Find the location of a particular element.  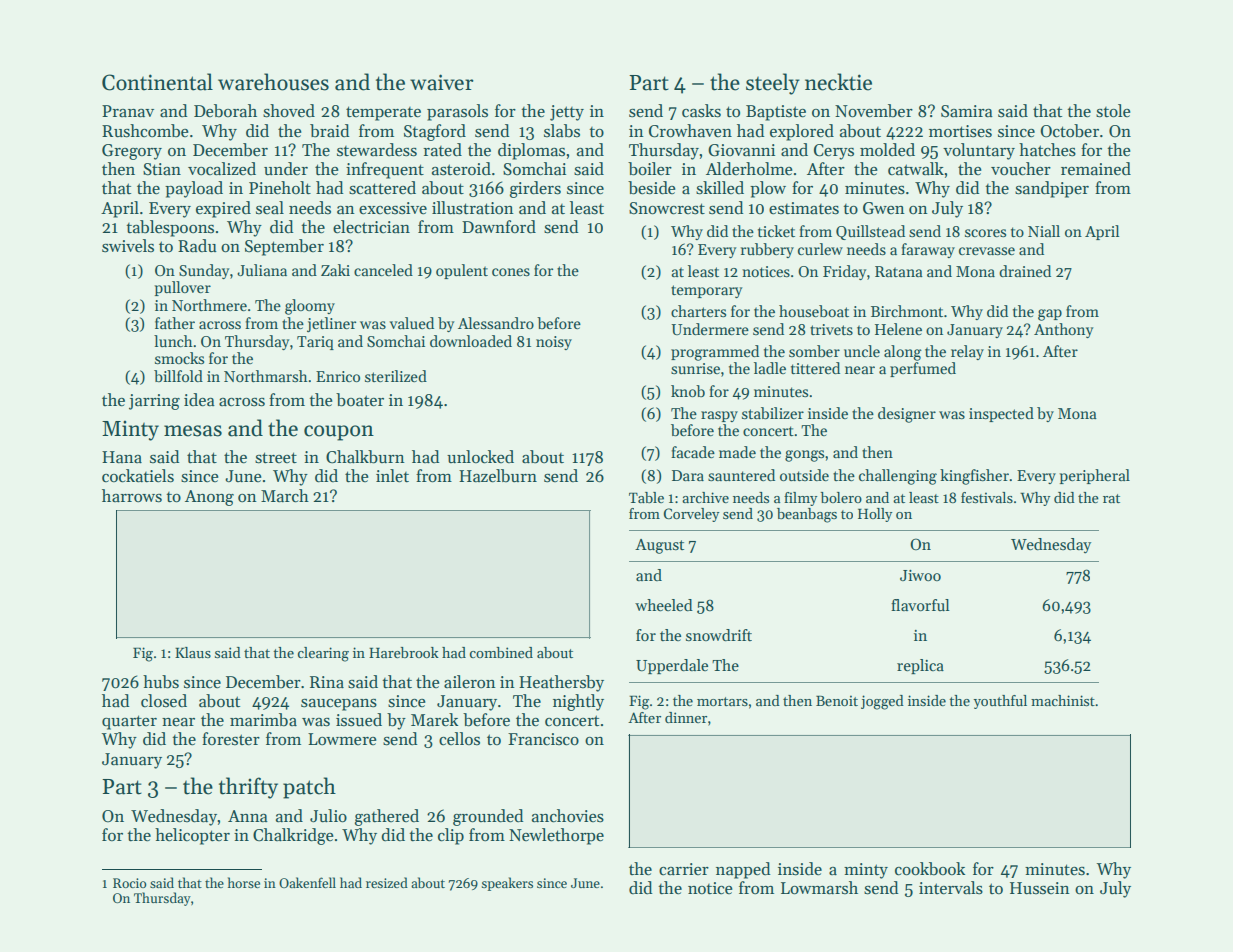

noisy is located at coordinates (554, 343).
